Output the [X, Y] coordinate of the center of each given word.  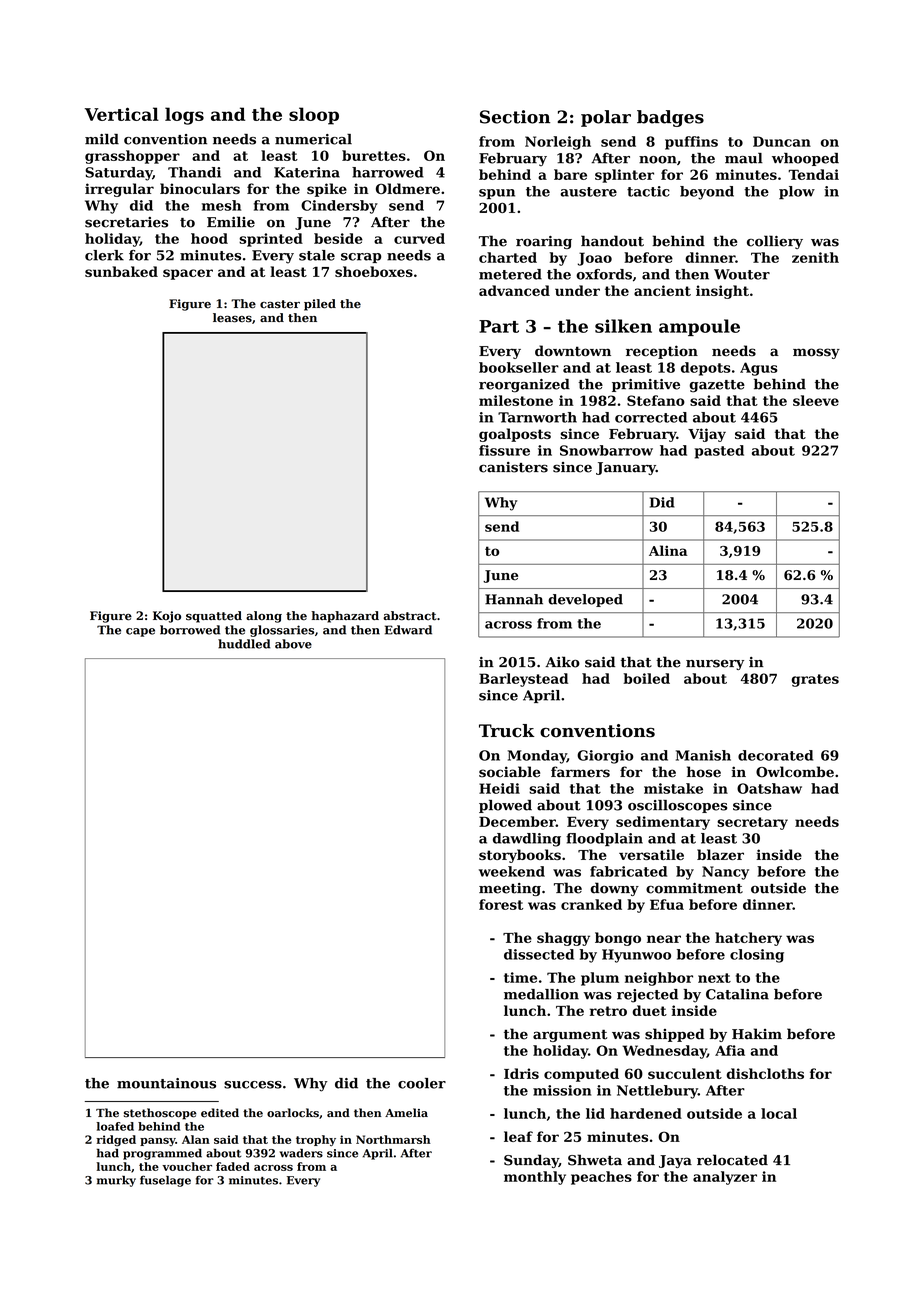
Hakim [757, 1033]
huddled [244, 644]
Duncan [782, 141]
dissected [539, 954]
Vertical [122, 114]
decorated [775, 755]
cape [140, 632]
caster [280, 304]
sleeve [816, 400]
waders [301, 1153]
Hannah [514, 599]
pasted [719, 452]
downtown [573, 351]
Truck [507, 731]
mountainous [166, 1083]
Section [515, 117]
